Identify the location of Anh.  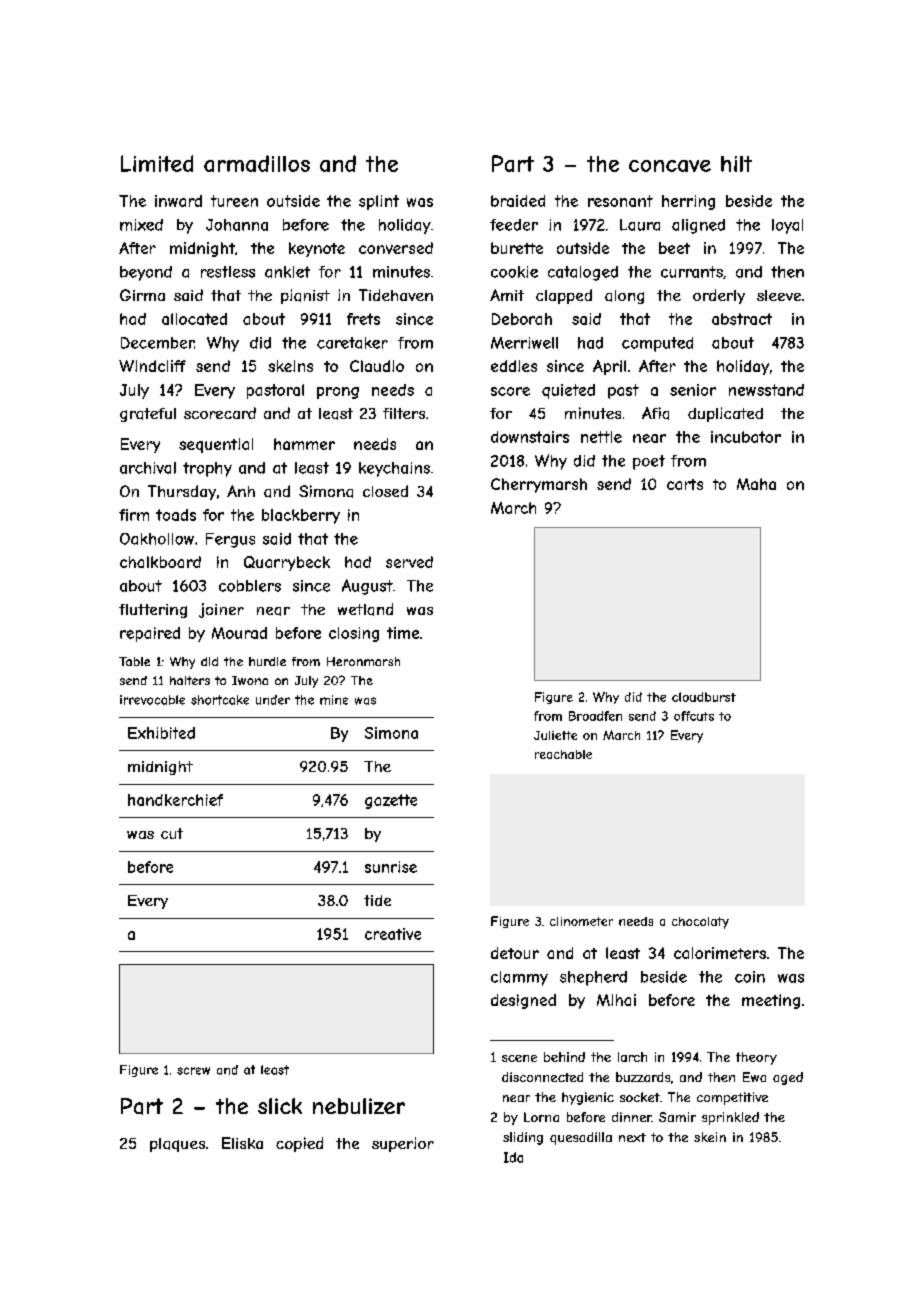
(241, 491).
